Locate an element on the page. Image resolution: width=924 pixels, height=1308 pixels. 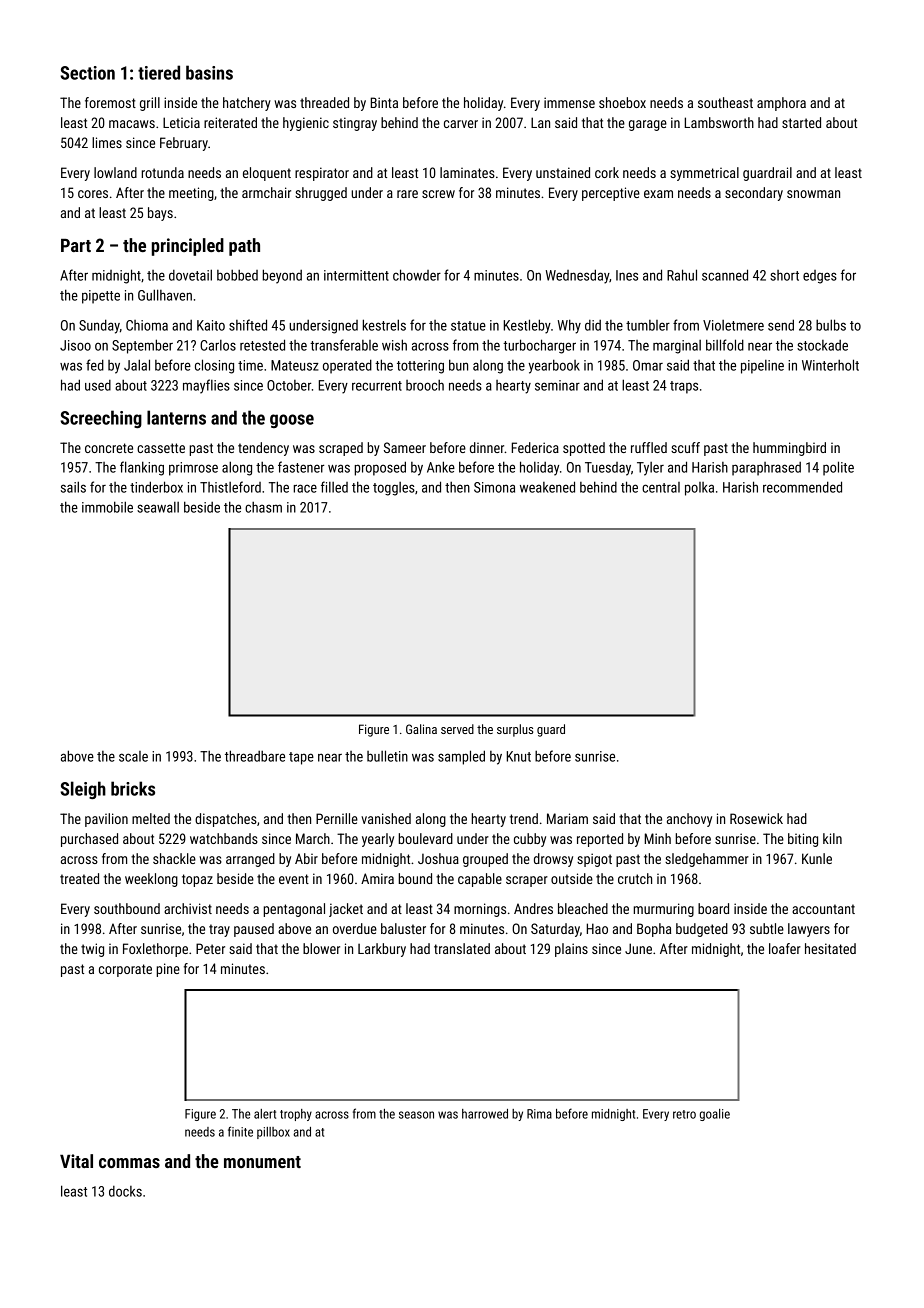
garage is located at coordinates (648, 125).
